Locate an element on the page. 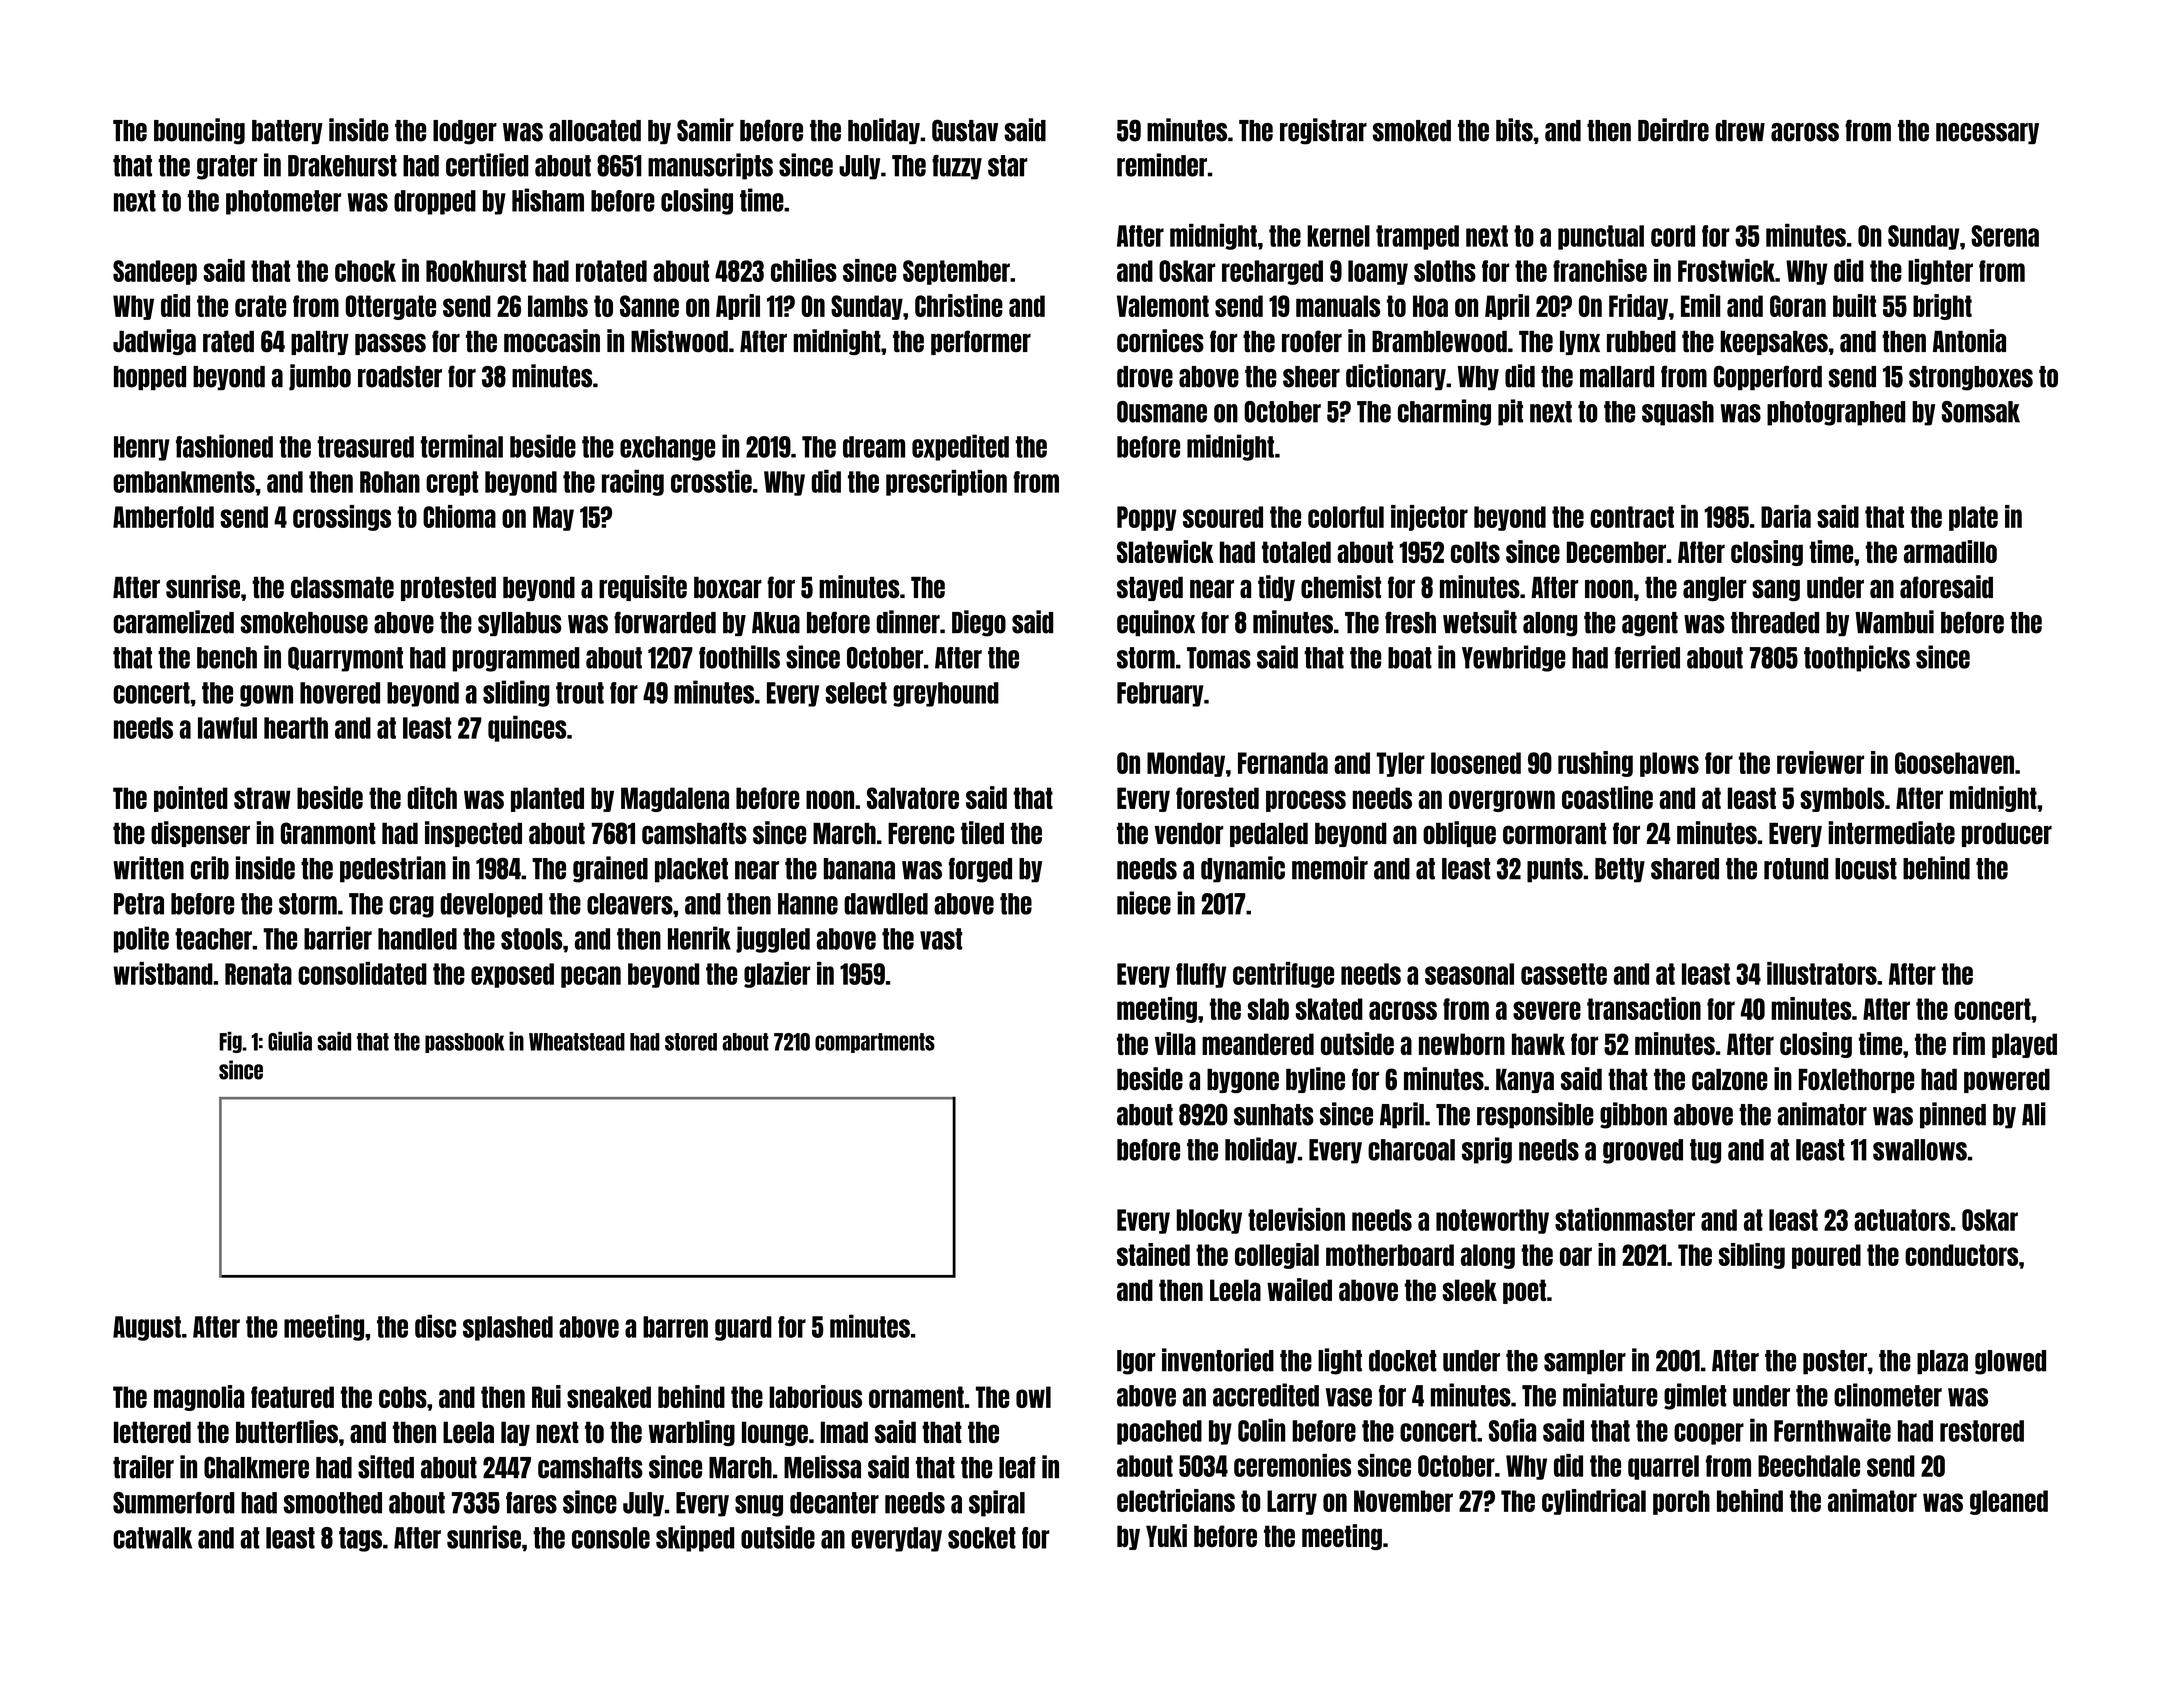 The image size is (2178, 1683). inspected is located at coordinates (473, 834).
